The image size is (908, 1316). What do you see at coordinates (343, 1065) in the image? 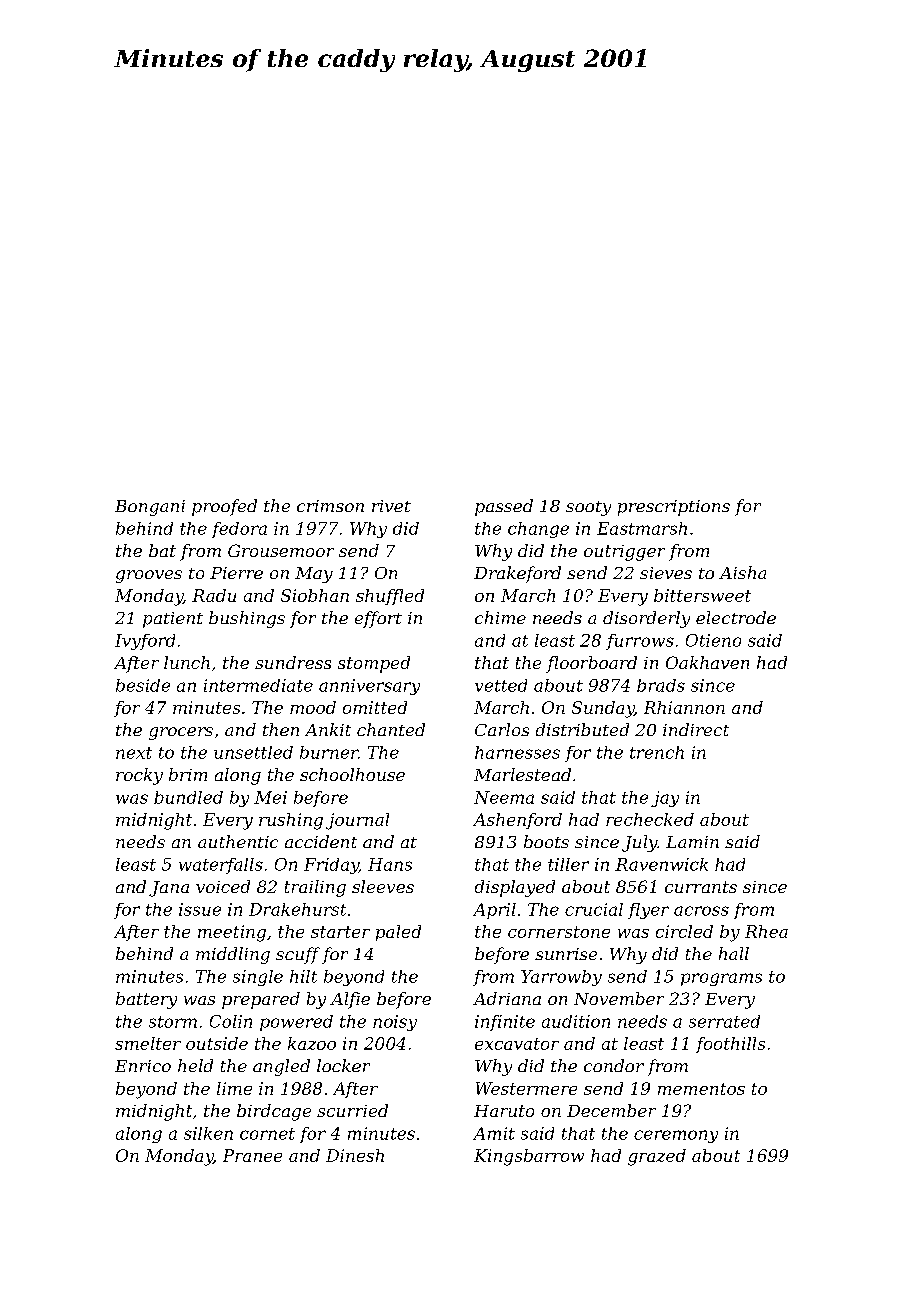
I see `locker` at bounding box center [343, 1065].
